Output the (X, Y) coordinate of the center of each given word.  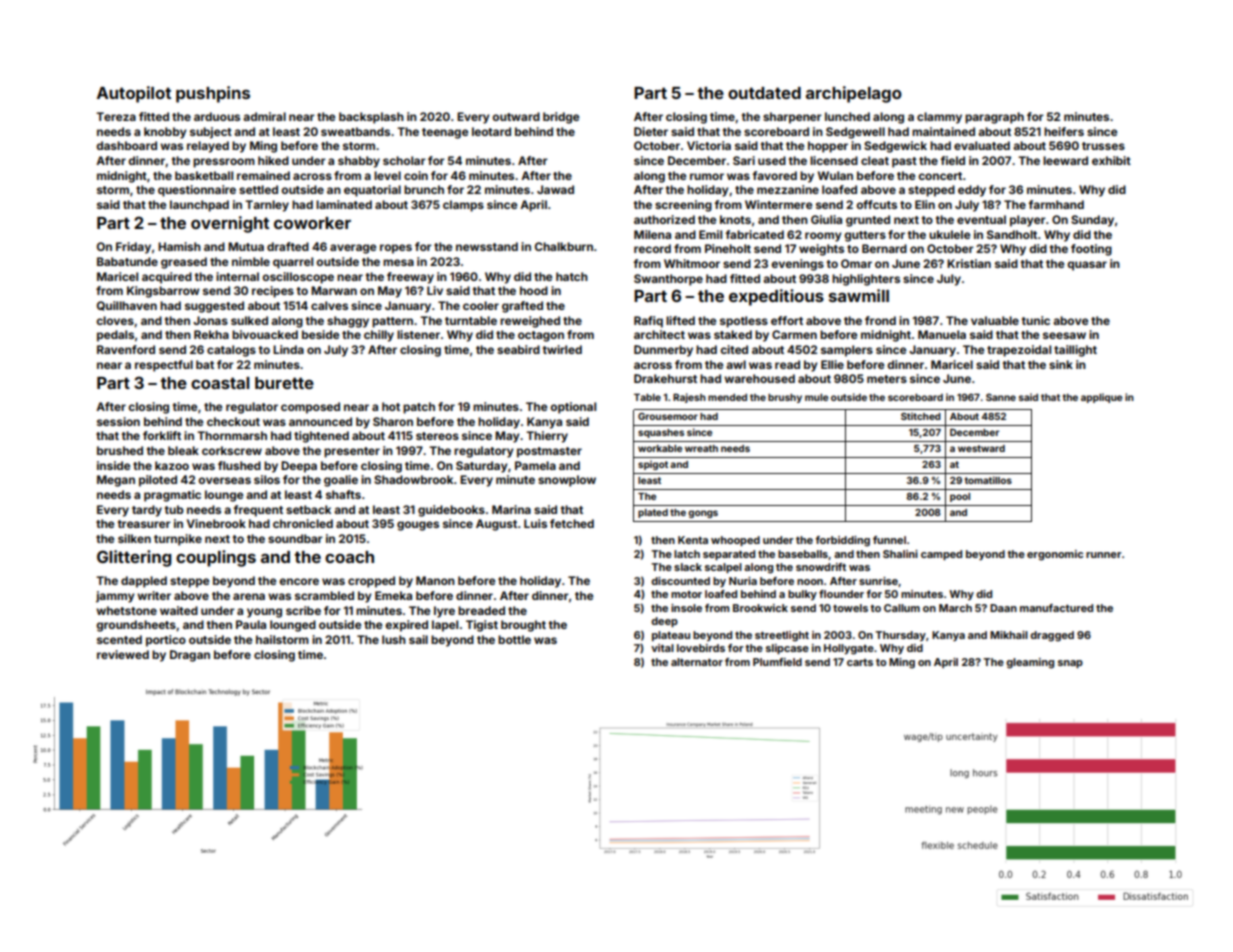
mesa (398, 262)
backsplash (371, 118)
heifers (1064, 131)
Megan (116, 481)
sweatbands (355, 131)
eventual (981, 219)
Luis (535, 523)
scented (119, 639)
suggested (214, 307)
